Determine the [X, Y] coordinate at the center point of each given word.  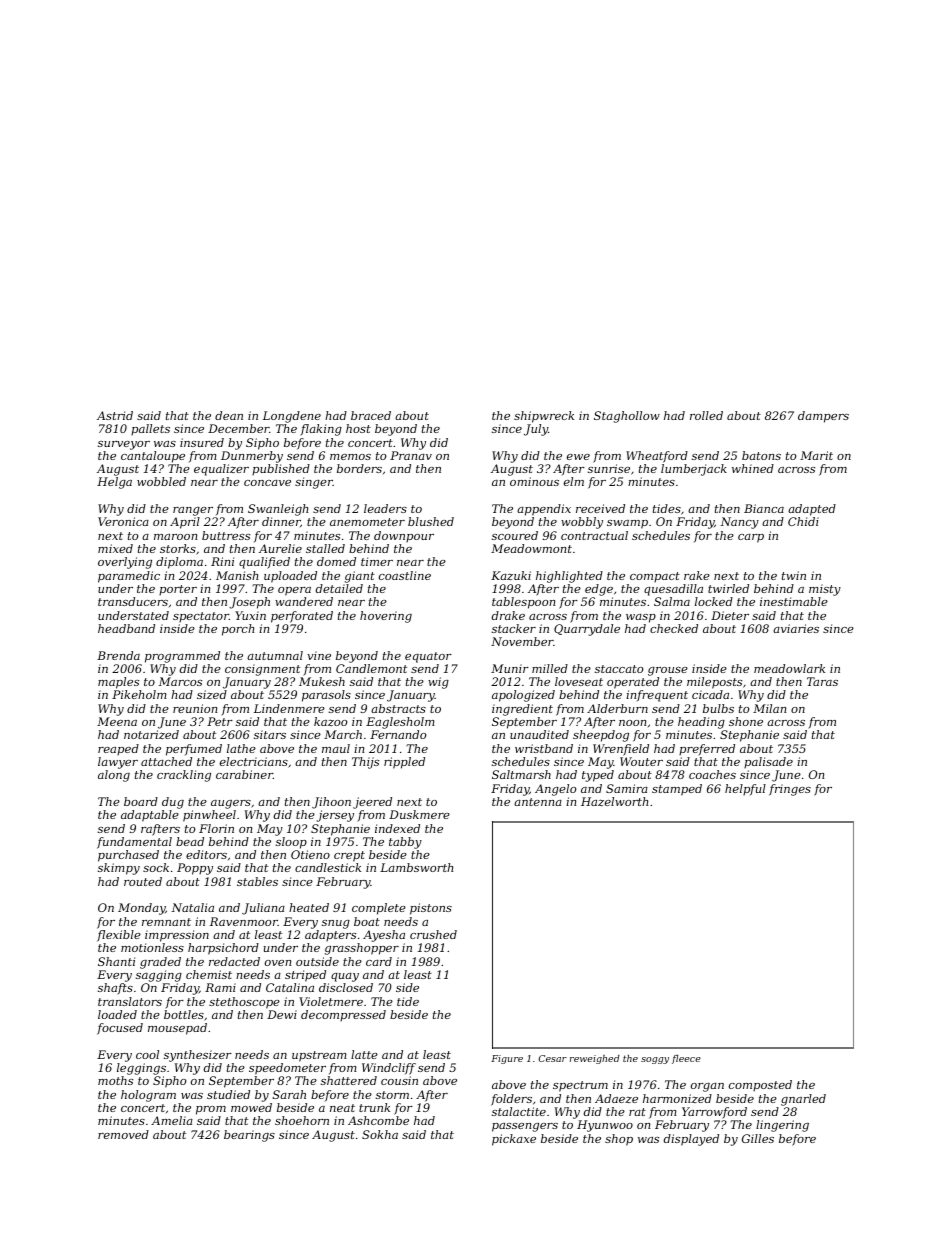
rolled [706, 415]
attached [166, 761]
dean [229, 415]
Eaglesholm [400, 723]
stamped [677, 790]
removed [123, 1134]
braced [371, 415]
